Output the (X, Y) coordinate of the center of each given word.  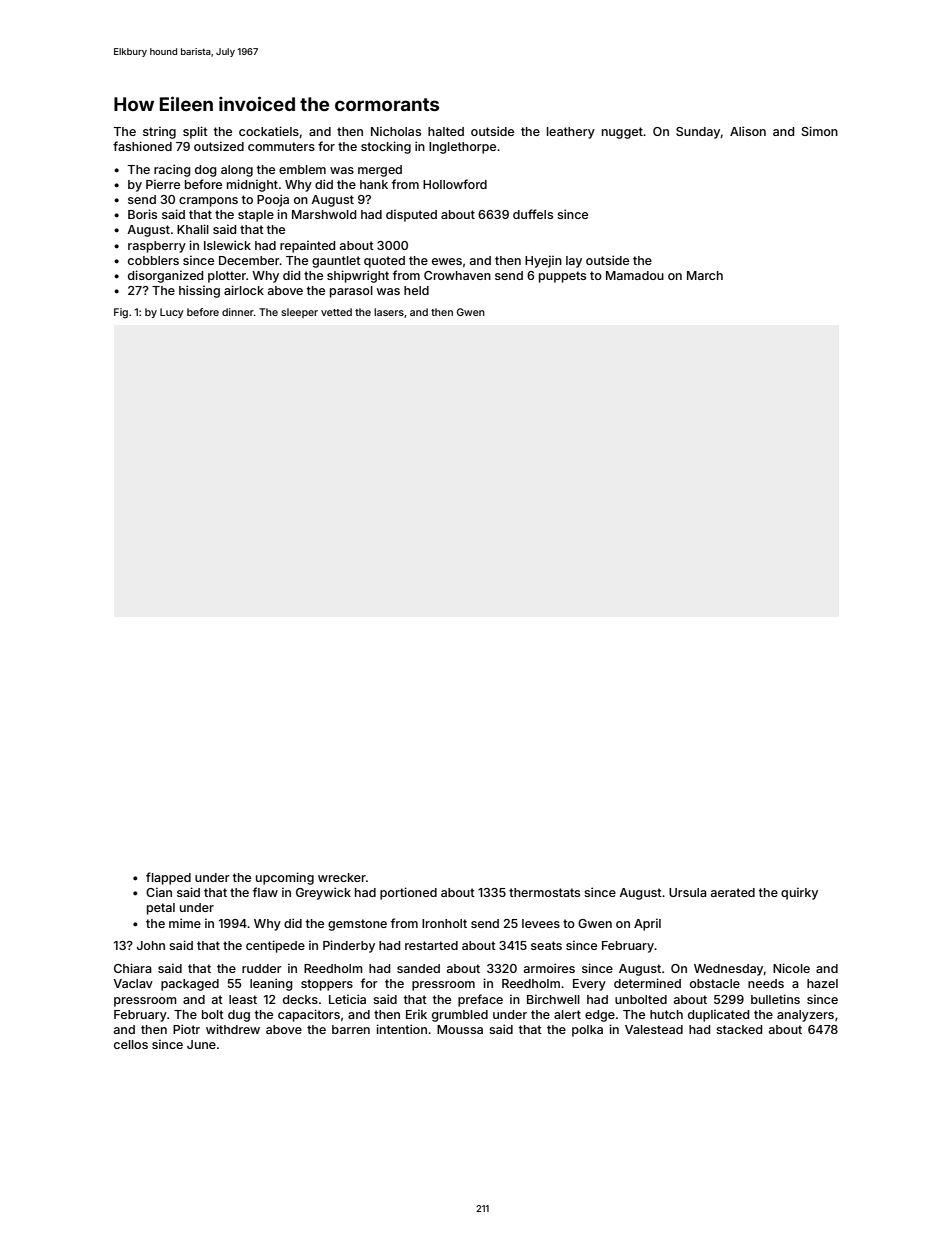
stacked (739, 1029)
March (705, 275)
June (201, 1044)
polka (587, 1031)
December (249, 260)
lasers (389, 312)
